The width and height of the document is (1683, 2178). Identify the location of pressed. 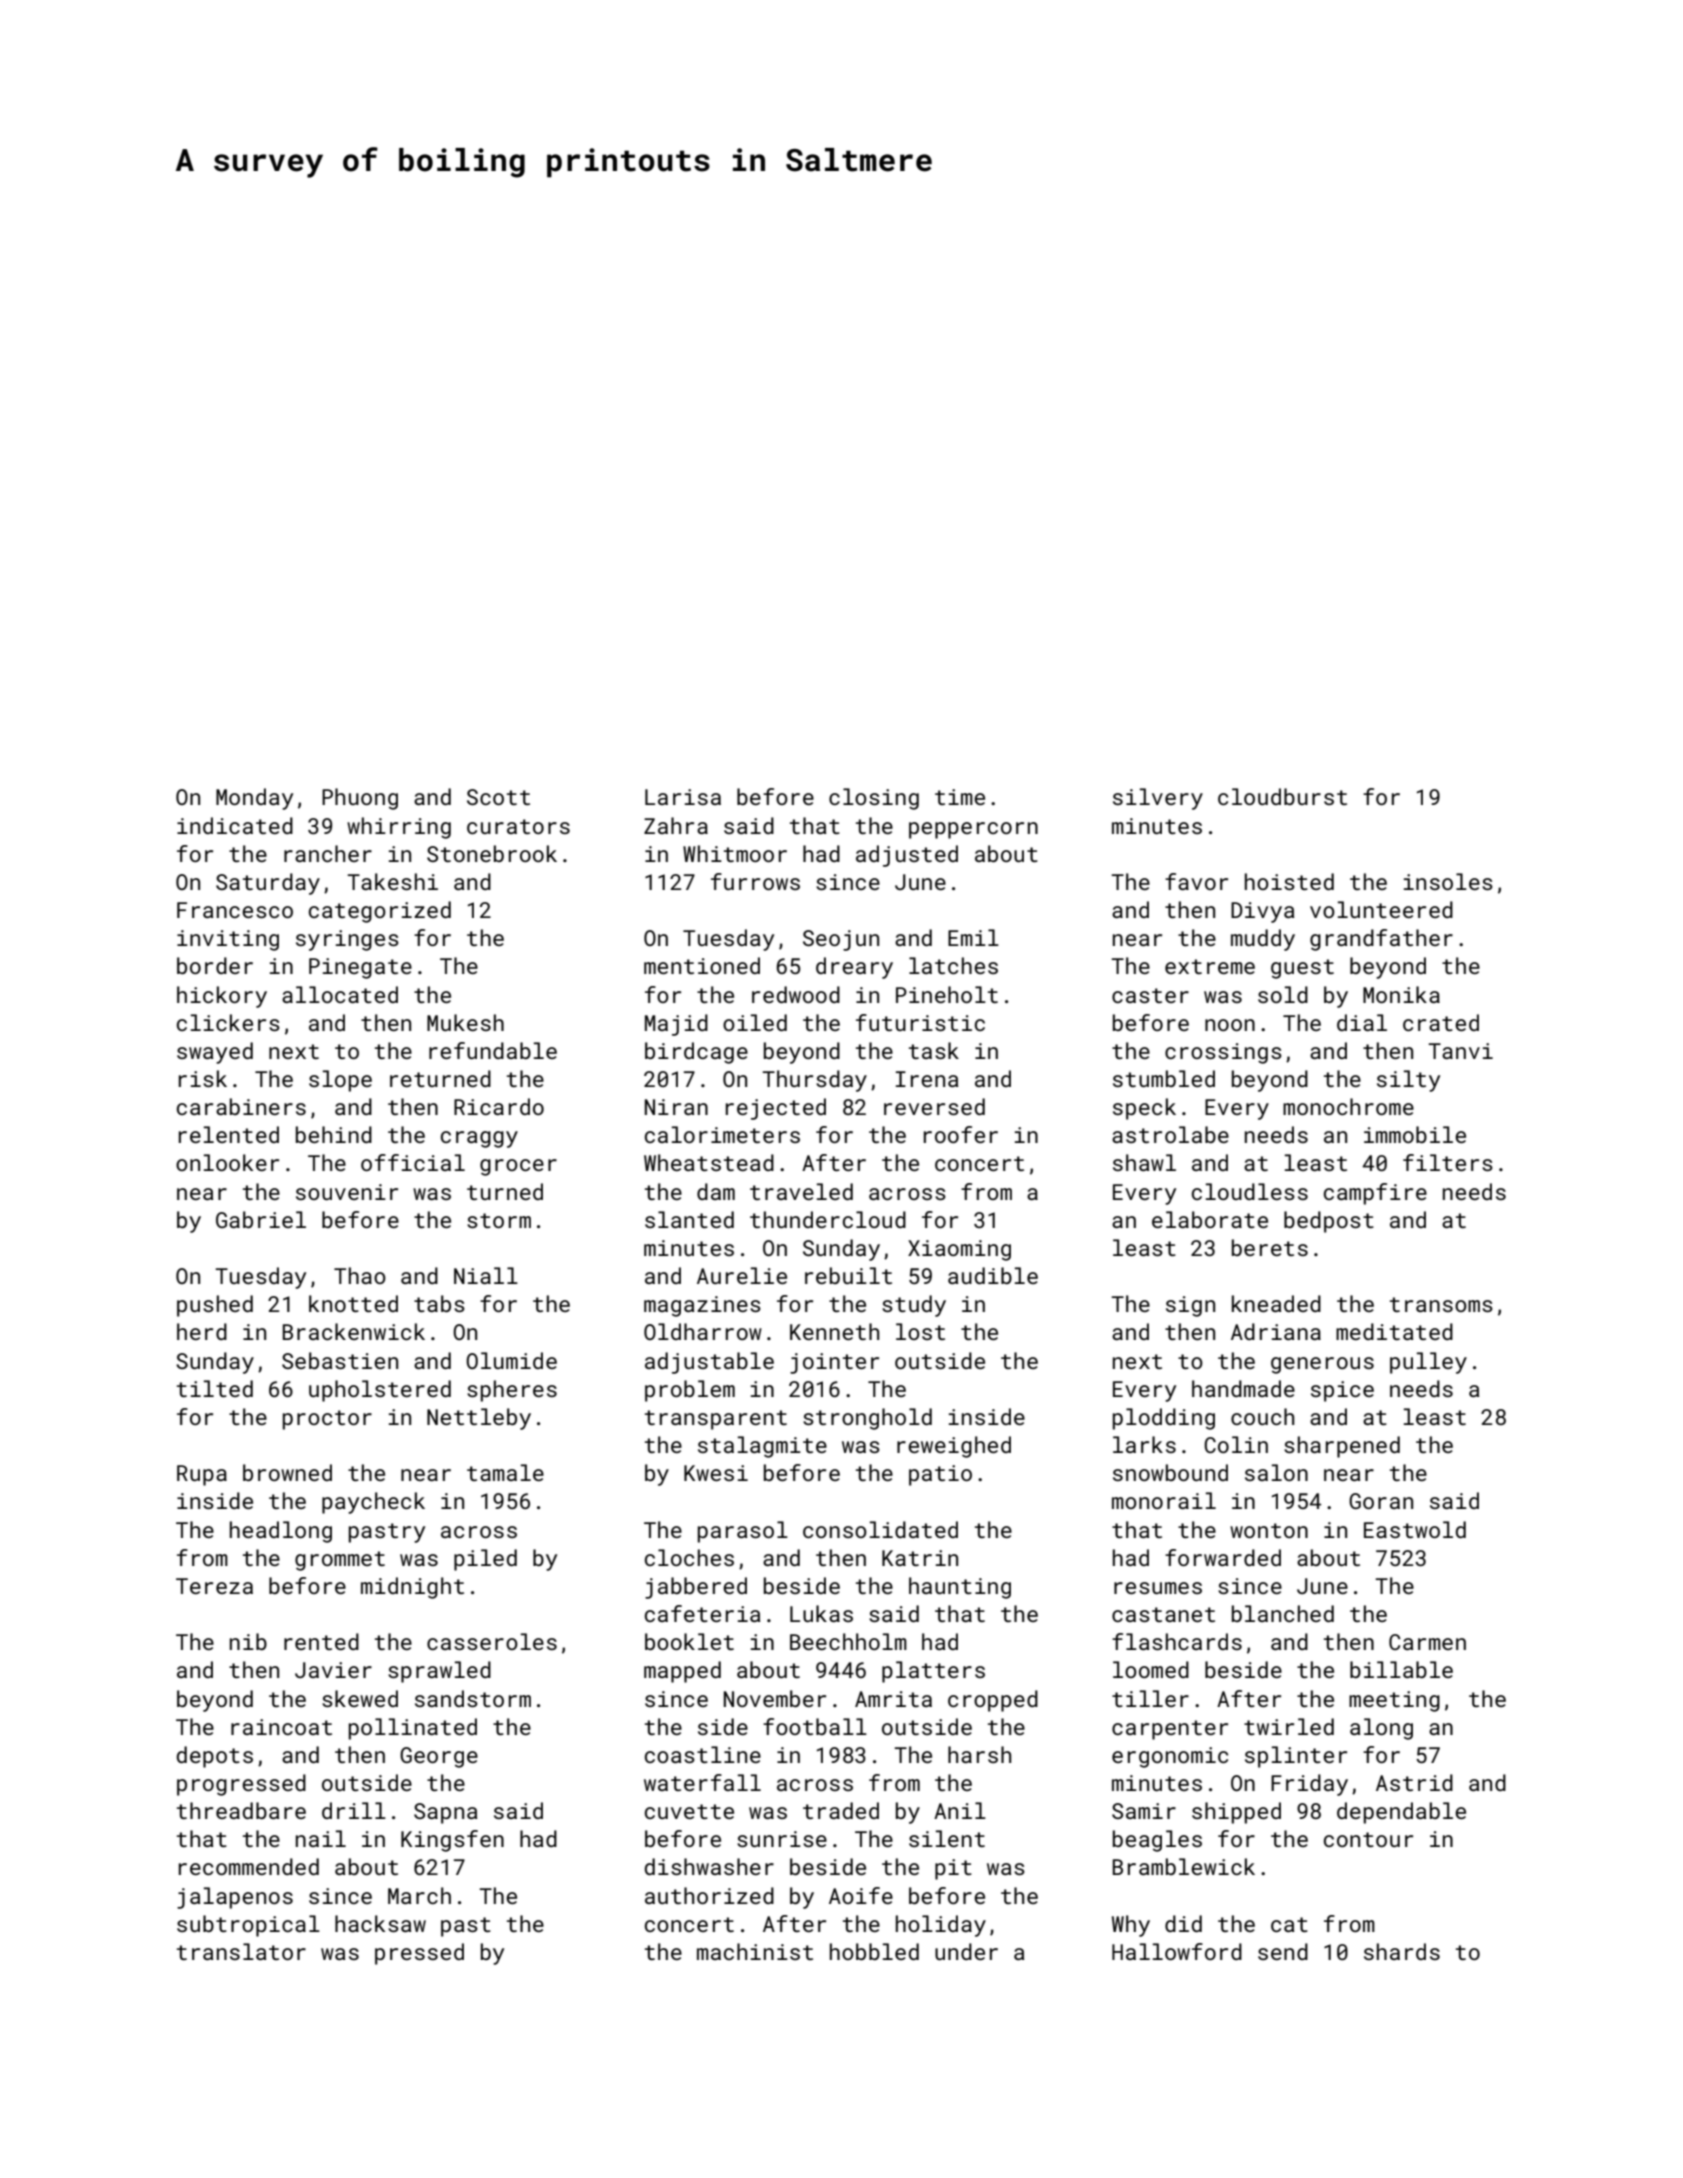
(419, 1954).
